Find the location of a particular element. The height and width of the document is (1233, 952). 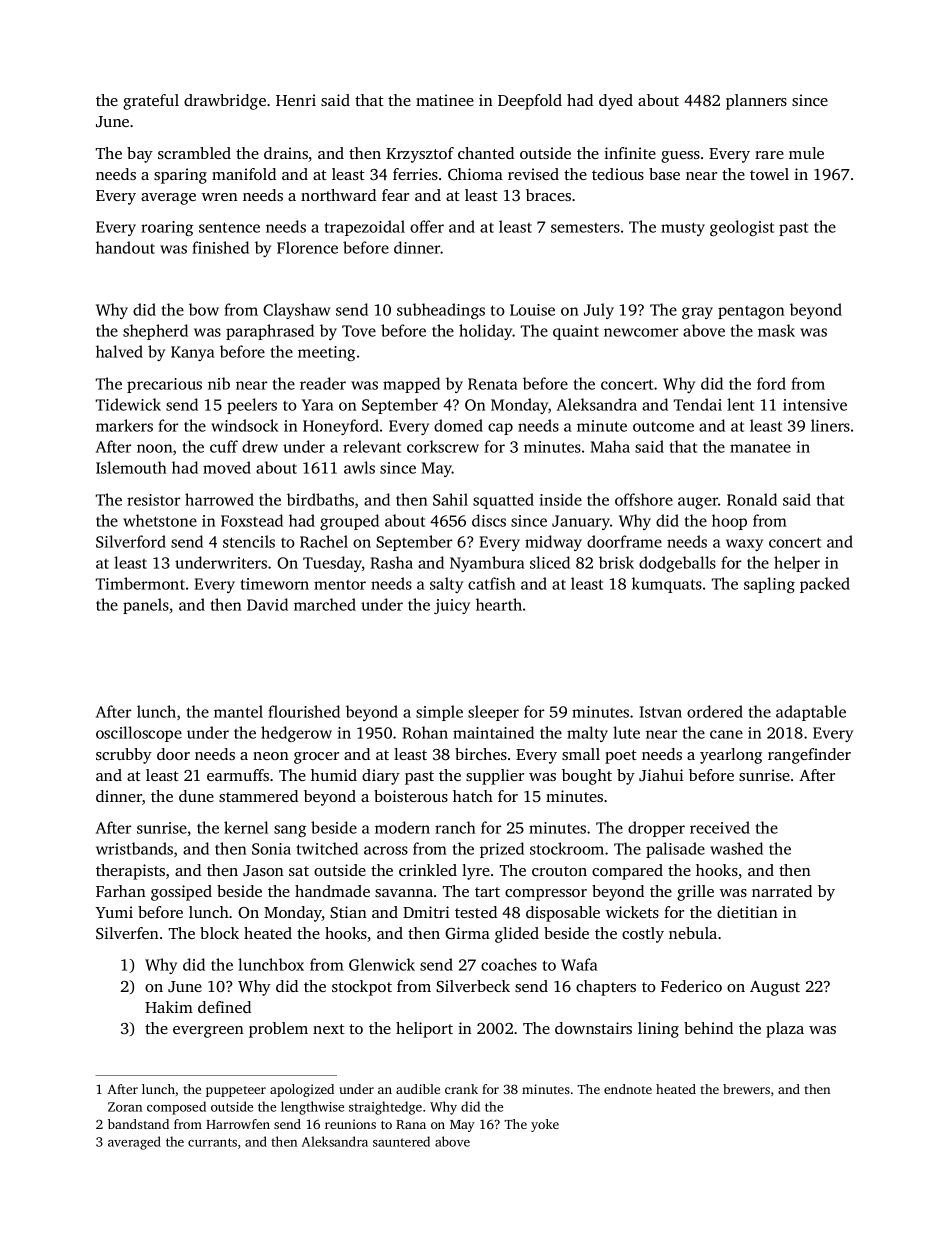

problem is located at coordinates (278, 1030).
